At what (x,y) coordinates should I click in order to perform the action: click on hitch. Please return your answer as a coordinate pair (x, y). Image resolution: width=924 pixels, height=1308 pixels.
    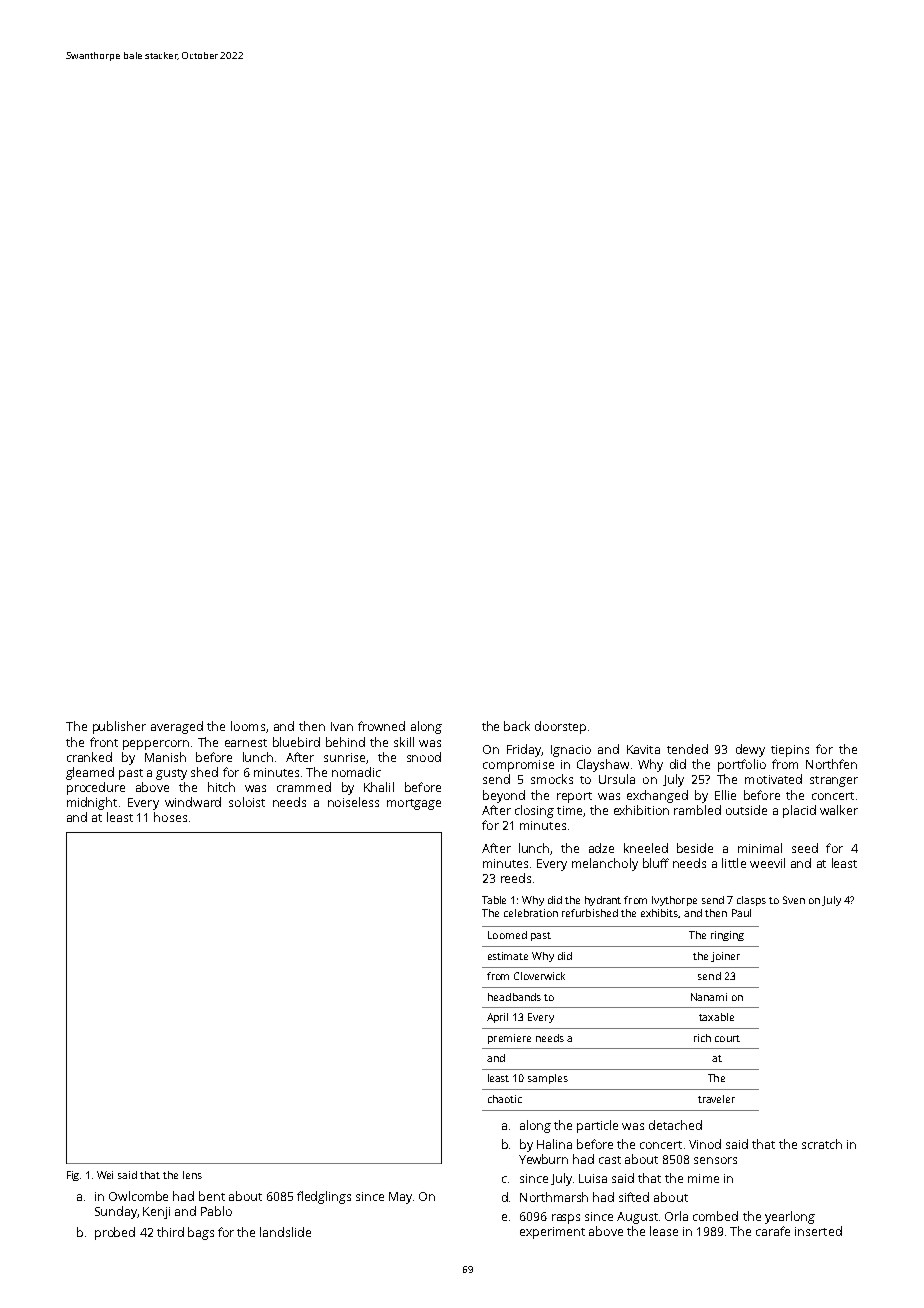
    Looking at the image, I should click on (221, 787).
